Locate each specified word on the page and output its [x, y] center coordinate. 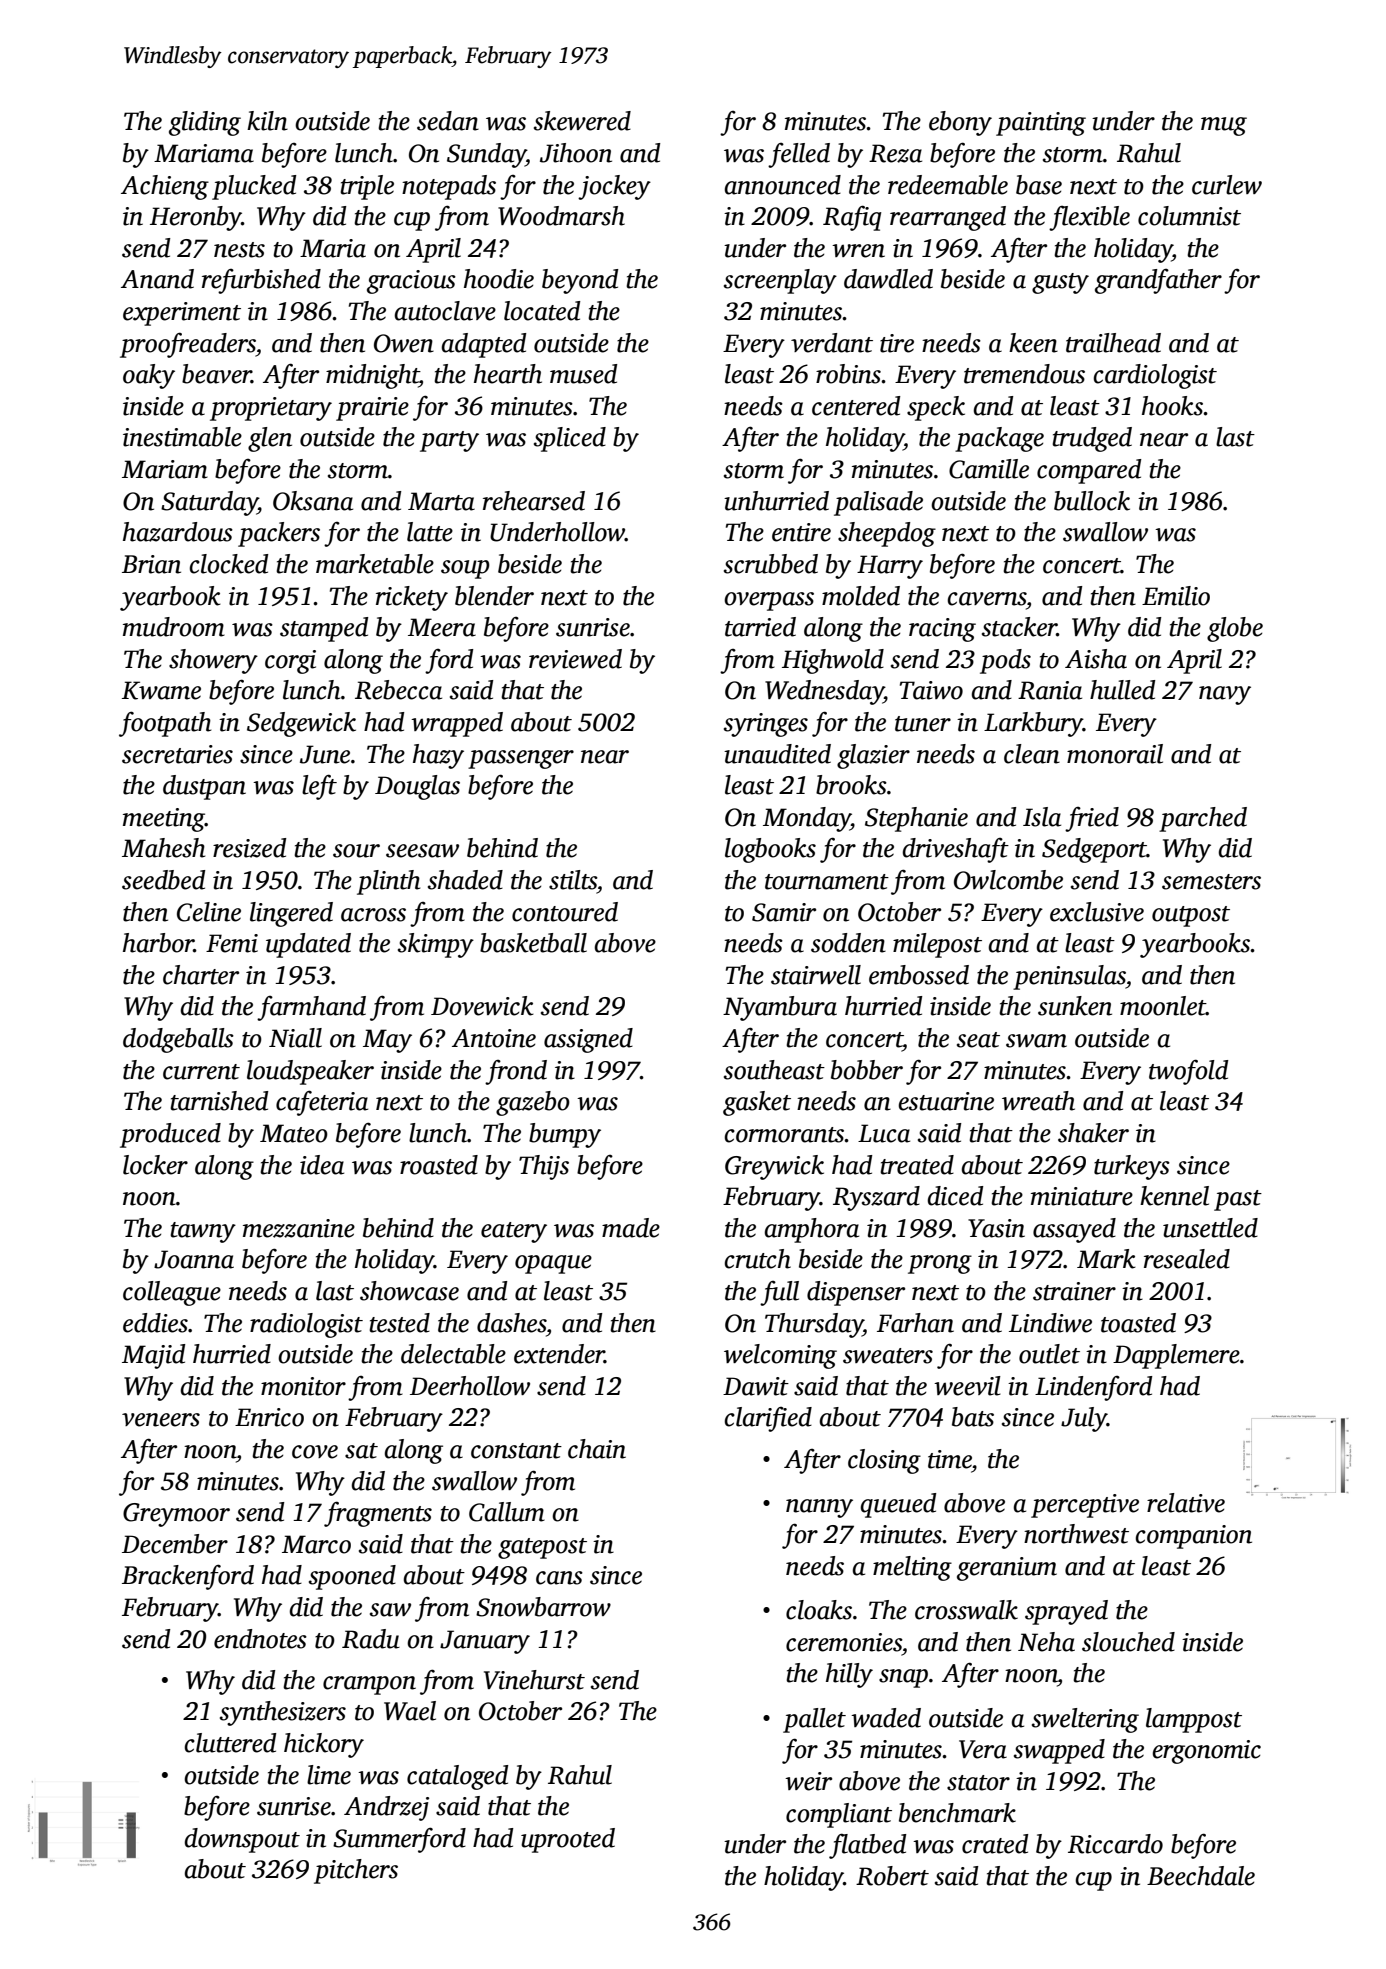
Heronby [196, 218]
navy [1225, 695]
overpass [769, 601]
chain [597, 1449]
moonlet [1163, 1006]
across [373, 915]
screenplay [780, 281]
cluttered [230, 1743]
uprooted [568, 1840]
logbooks [770, 850]
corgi [290, 662]
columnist [1189, 216]
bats [973, 1417]
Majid [153, 1356]
